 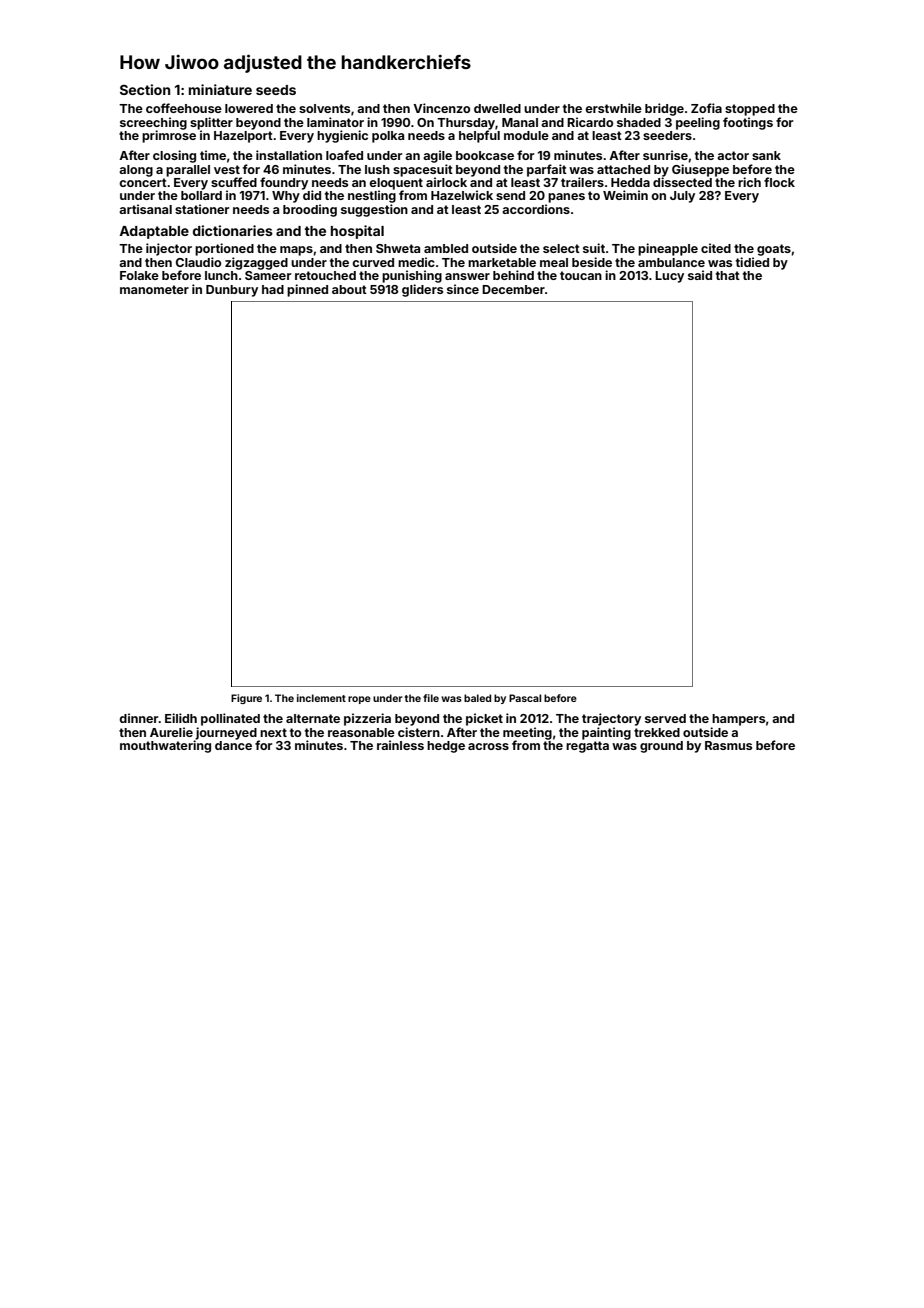 What do you see at coordinates (525, 698) in the screenshot?
I see `Pascal` at bounding box center [525, 698].
